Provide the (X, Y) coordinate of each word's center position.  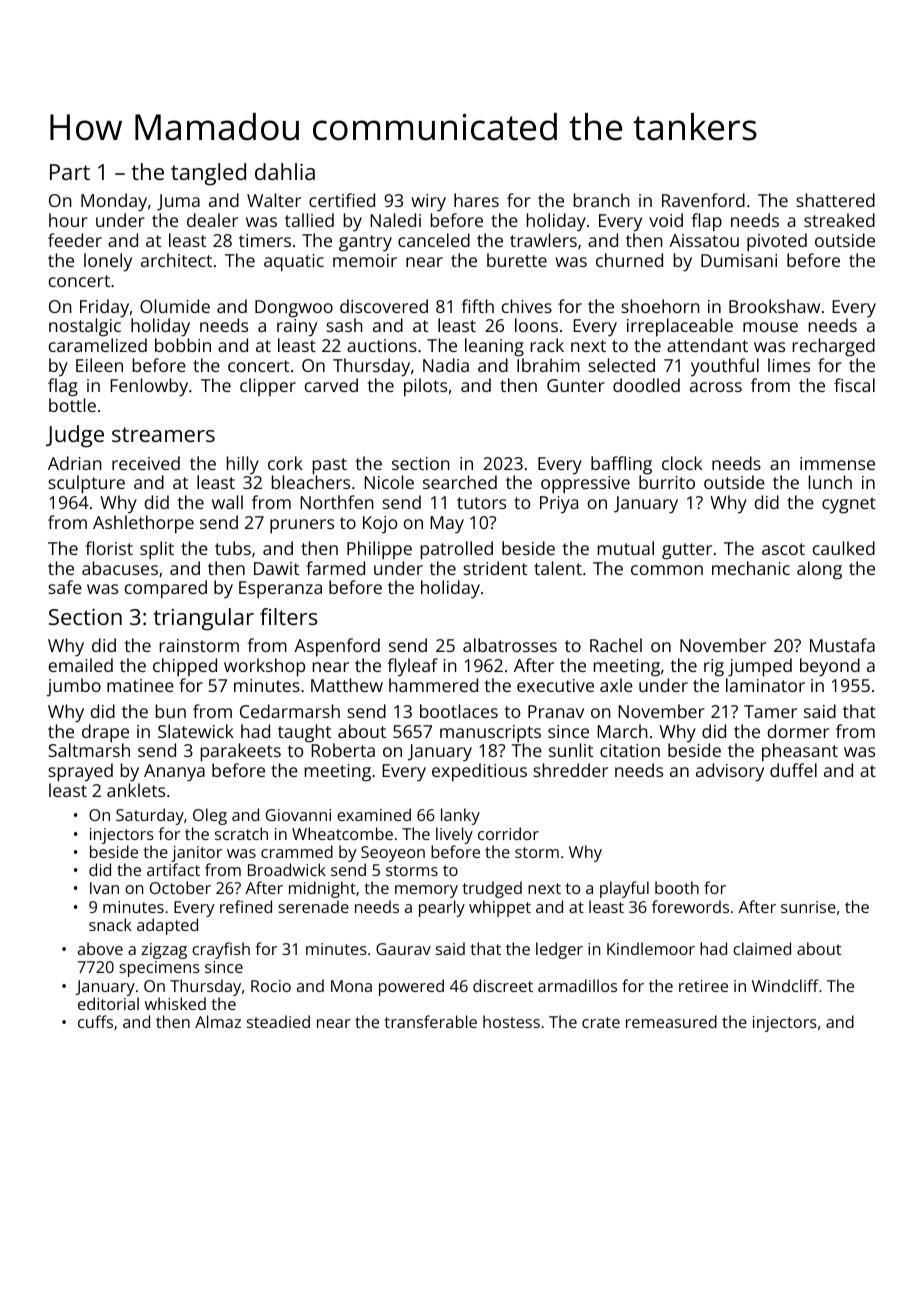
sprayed (80, 772)
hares (476, 200)
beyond (830, 667)
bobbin (183, 345)
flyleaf (412, 667)
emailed (81, 665)
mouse (770, 327)
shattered (835, 200)
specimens (159, 969)
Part (70, 172)
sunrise (808, 907)
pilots (425, 387)
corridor (508, 833)
